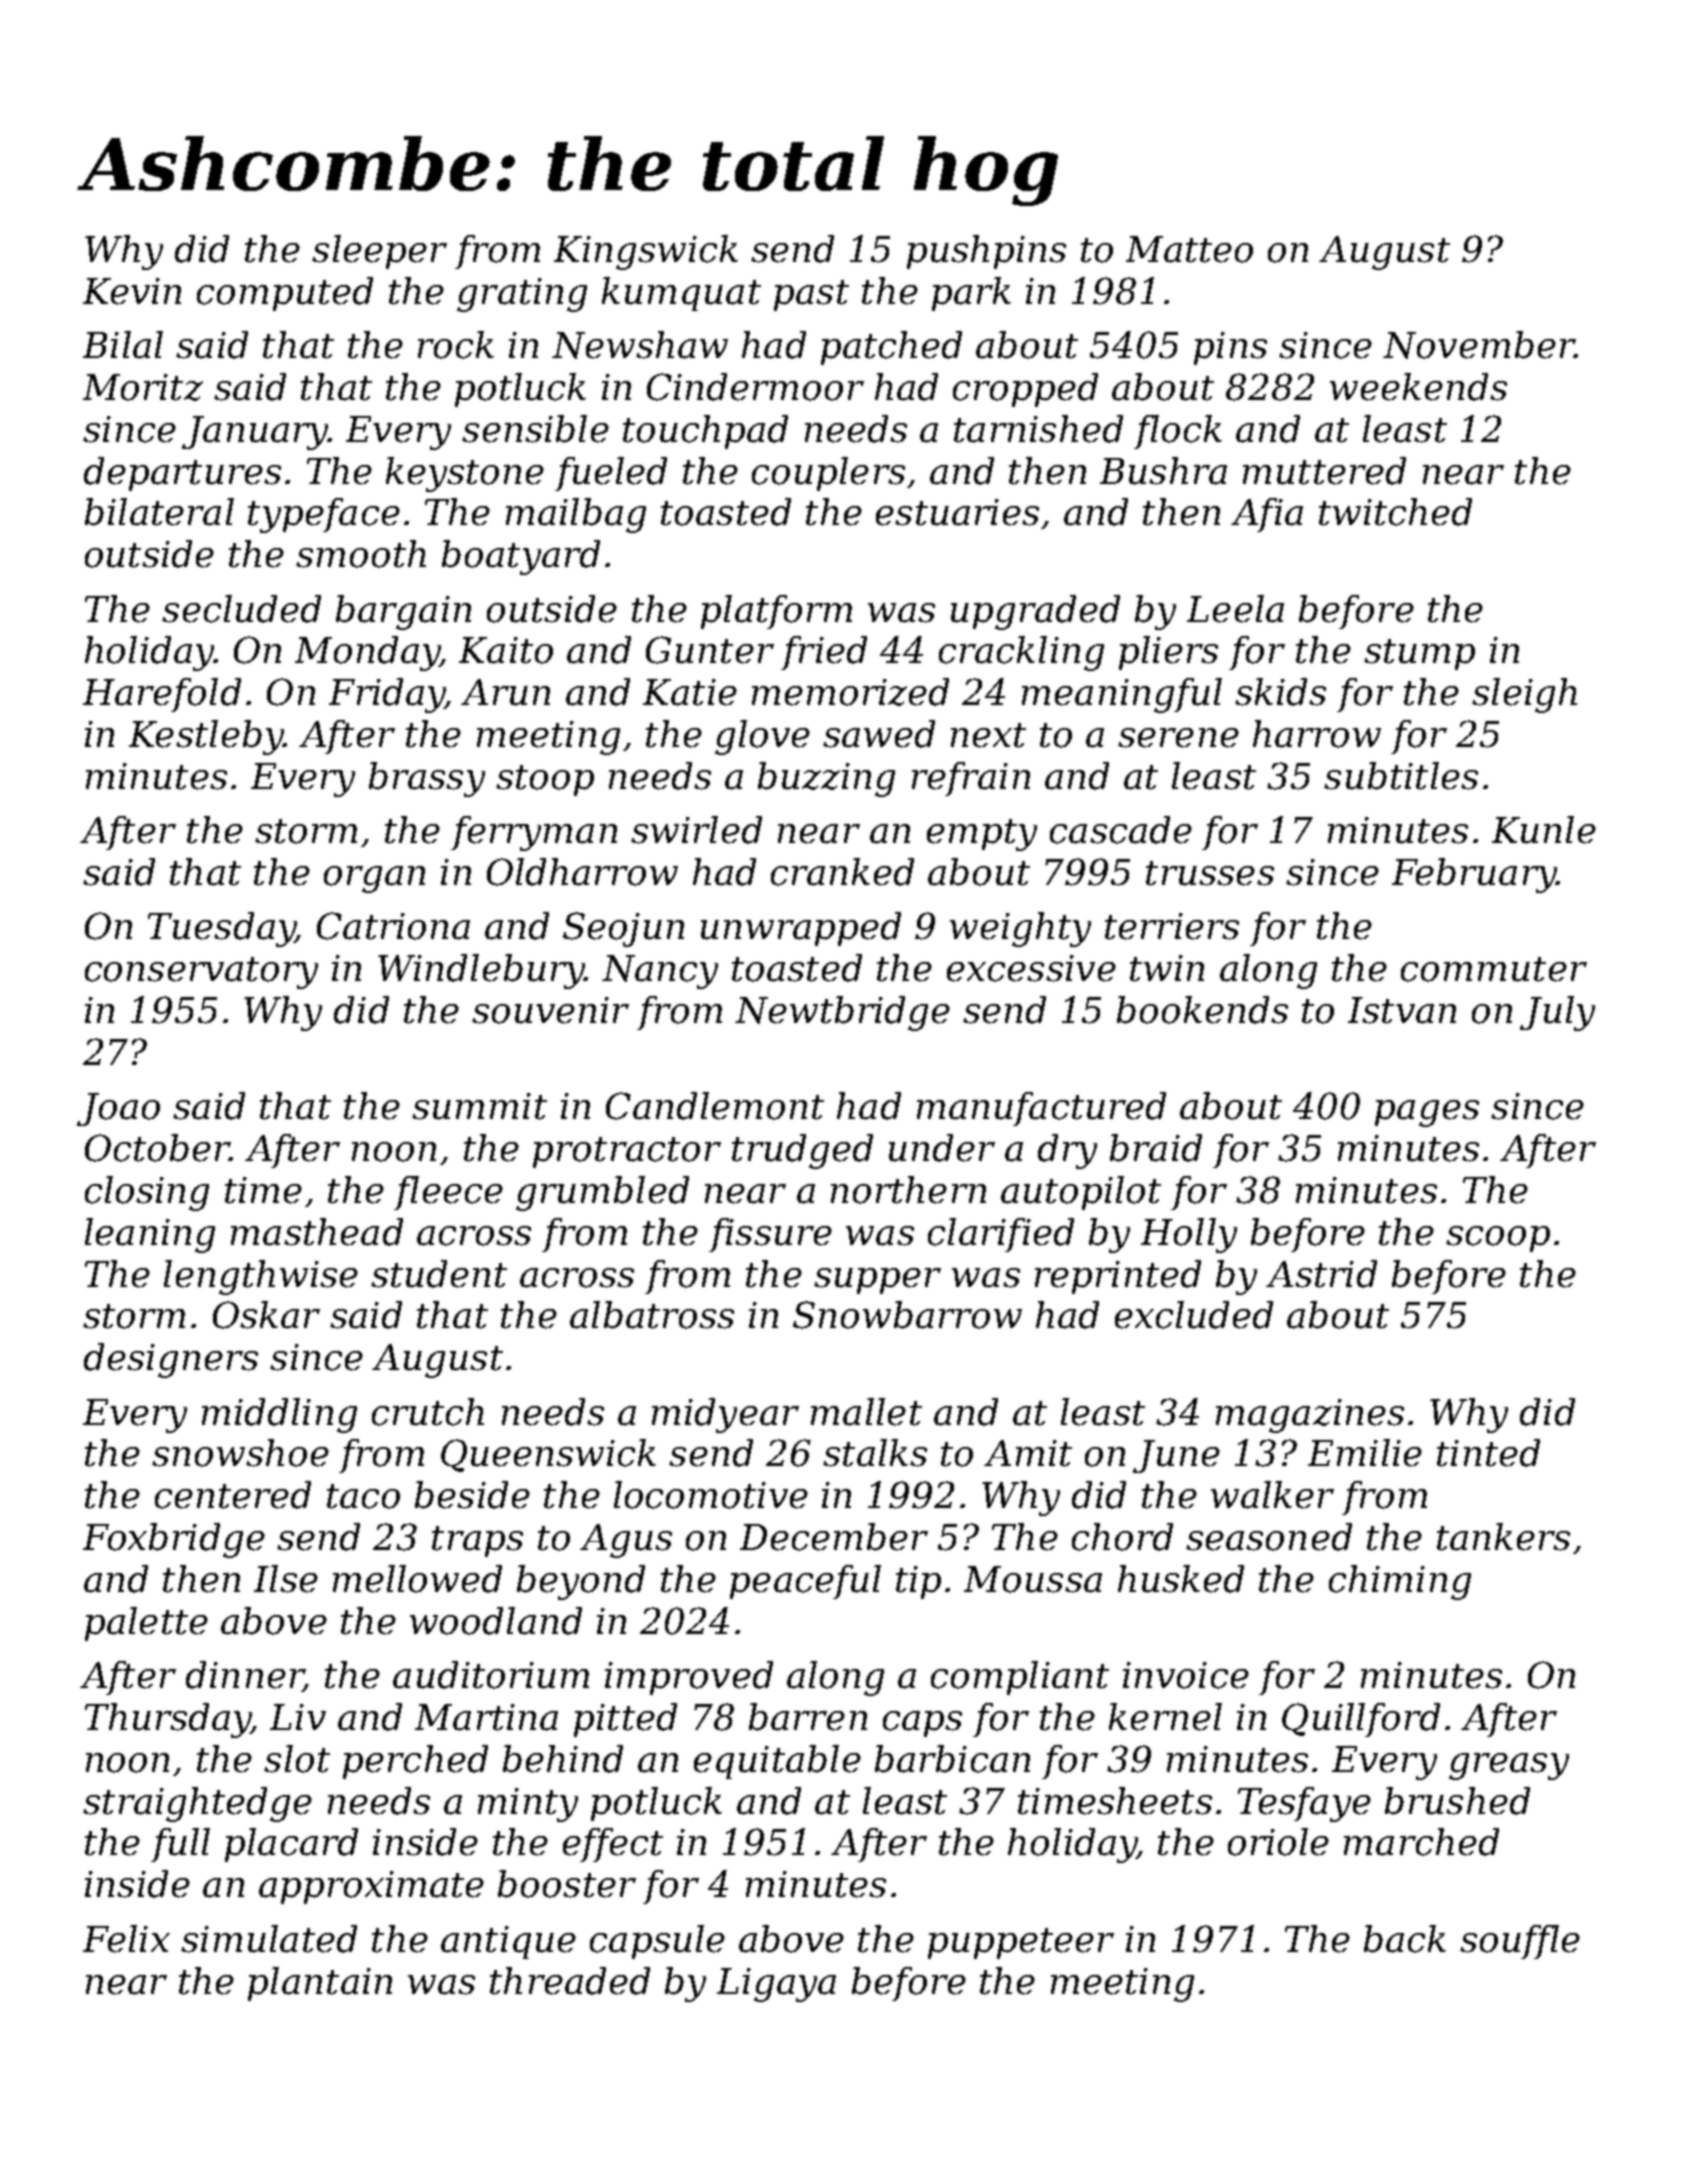  What do you see at coordinates (1478, 345) in the screenshot?
I see `November` at bounding box center [1478, 345].
